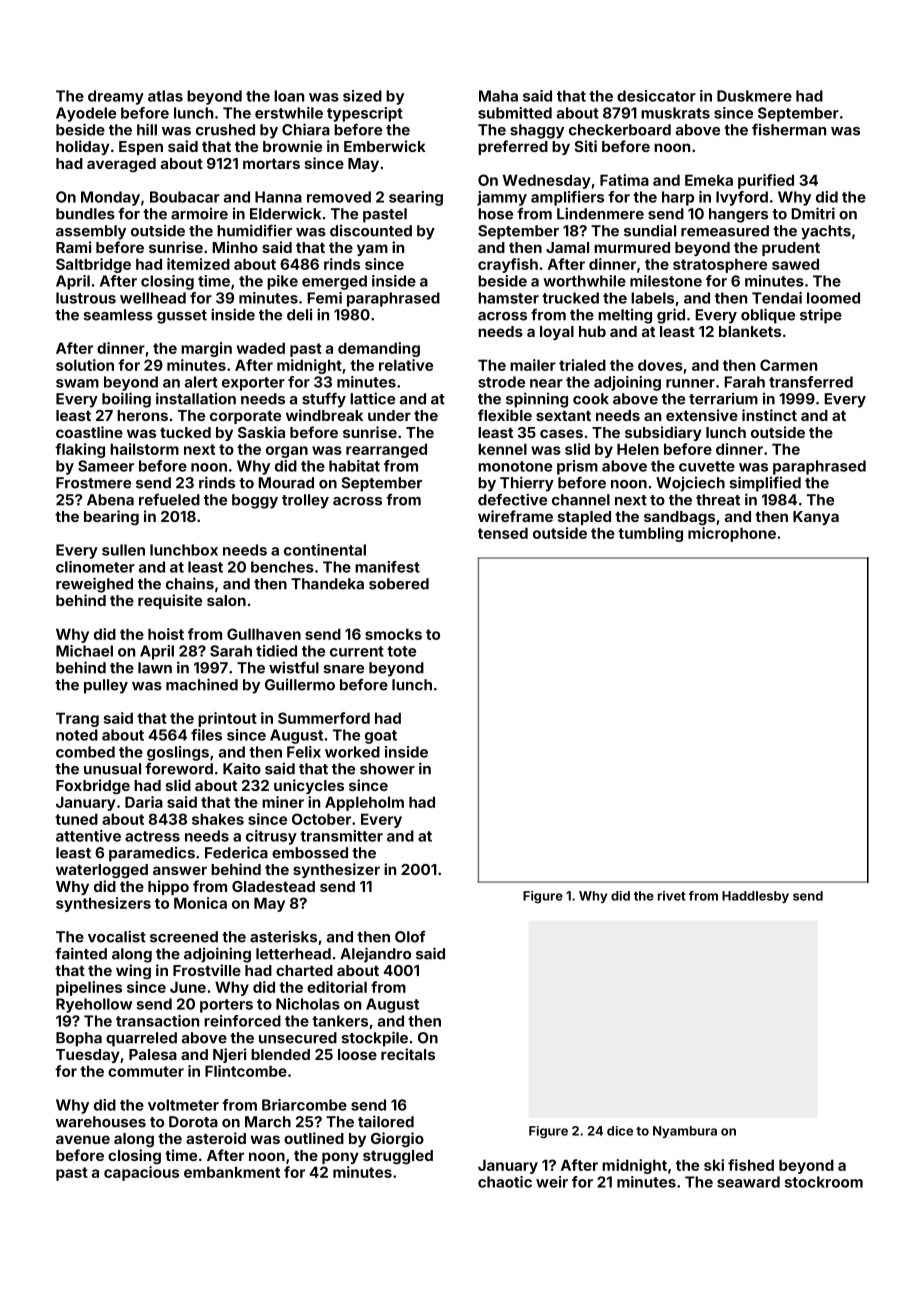 This screenshot has height=1308, width=924. Describe the element at coordinates (656, 96) in the screenshot. I see `desiccator` at that location.
